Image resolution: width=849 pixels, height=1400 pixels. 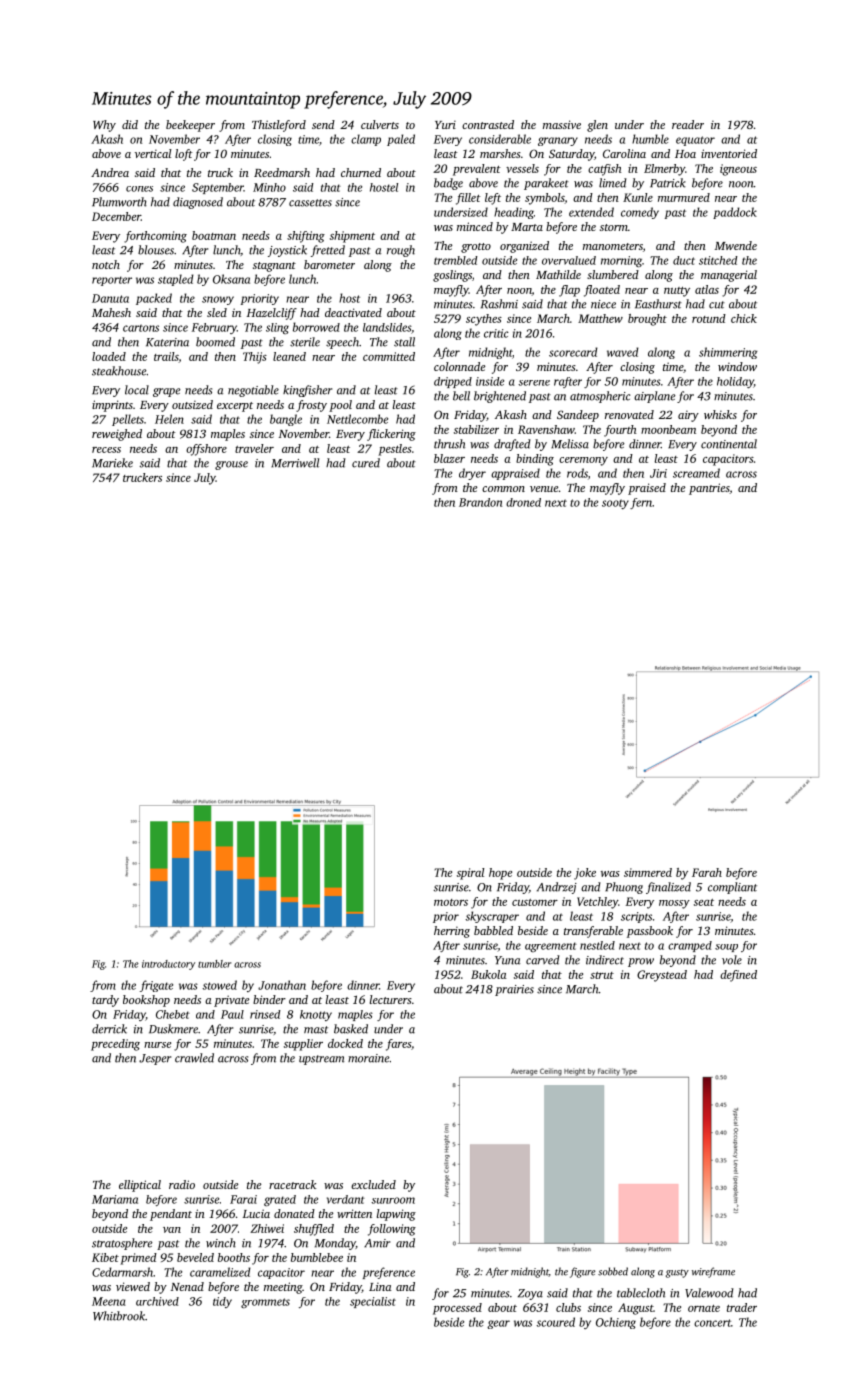 I want to click on organized, so click(x=524, y=247).
